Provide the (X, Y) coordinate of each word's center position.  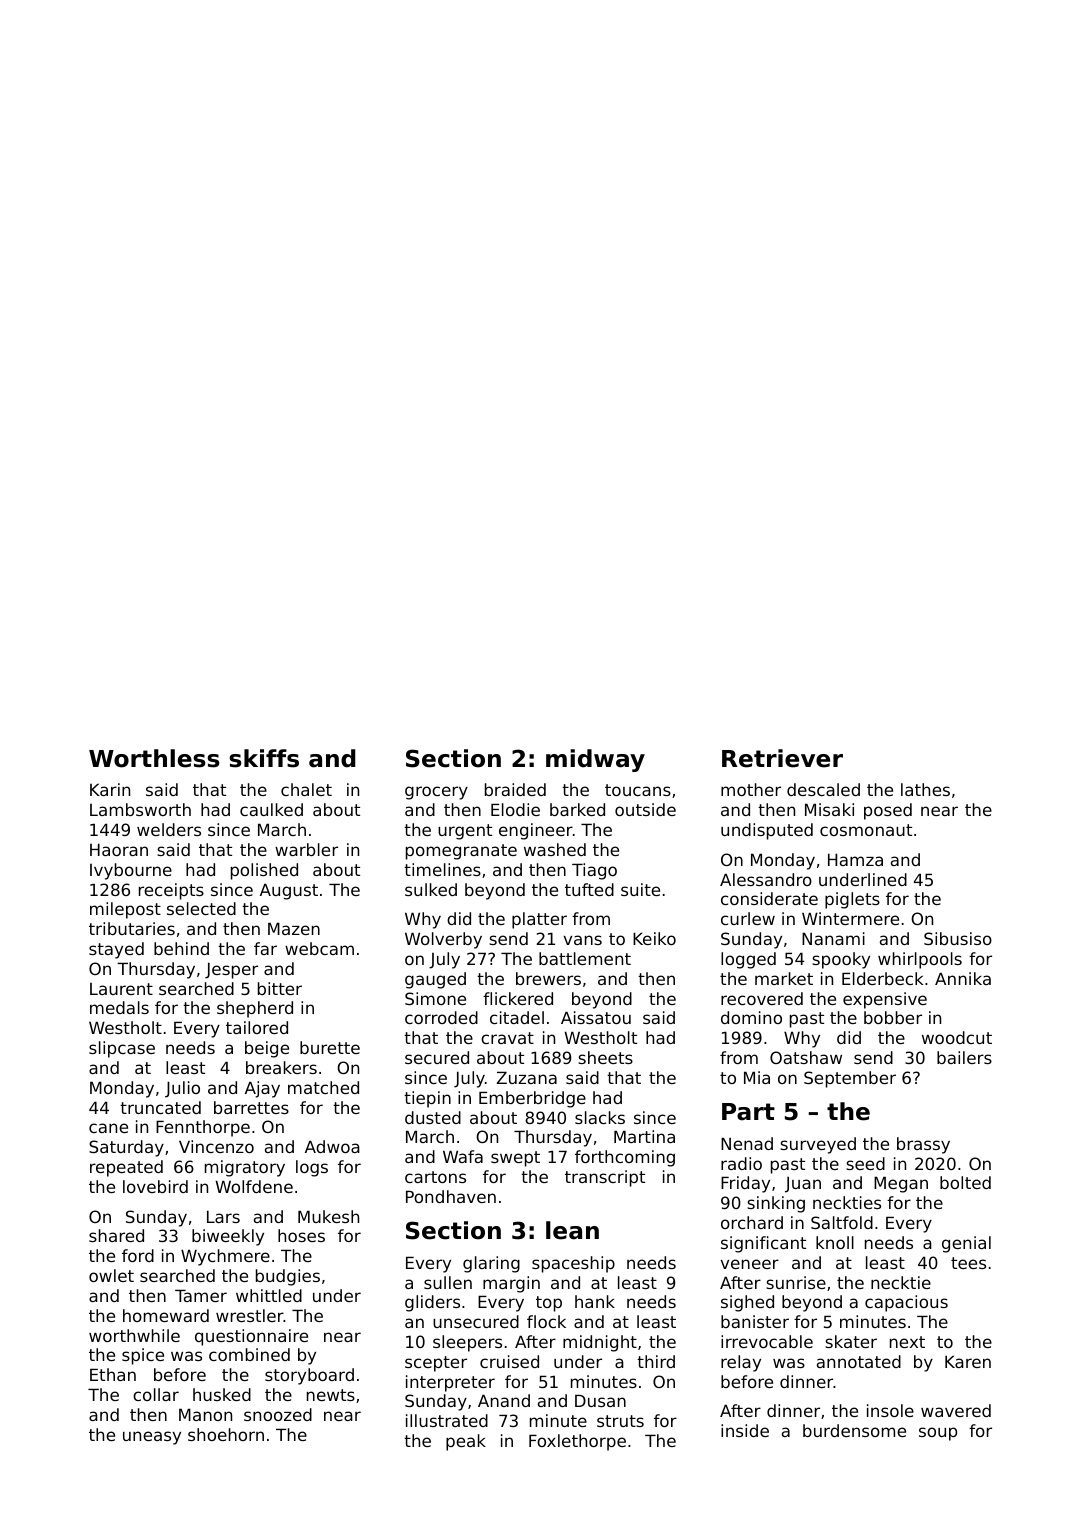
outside (645, 809)
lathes (925, 789)
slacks (600, 1117)
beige (267, 1049)
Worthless (154, 758)
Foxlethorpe (577, 1442)
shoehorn (226, 1434)
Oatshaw (806, 1057)
